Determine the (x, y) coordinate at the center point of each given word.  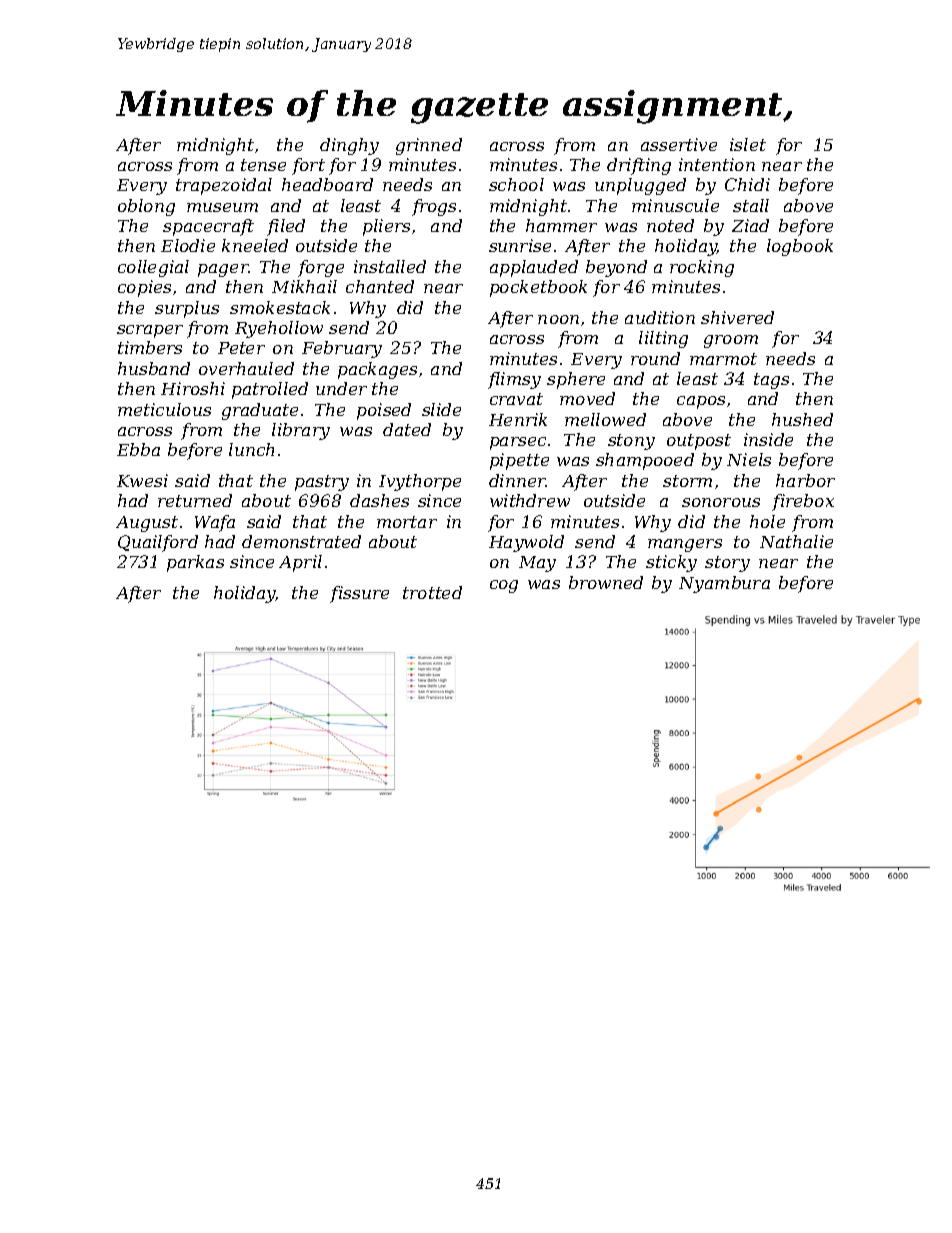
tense (263, 165)
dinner (517, 480)
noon (558, 319)
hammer (561, 225)
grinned (429, 146)
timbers (150, 347)
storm (687, 481)
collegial (153, 268)
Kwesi (142, 480)
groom (731, 341)
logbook (800, 247)
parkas (195, 563)
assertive (679, 144)
